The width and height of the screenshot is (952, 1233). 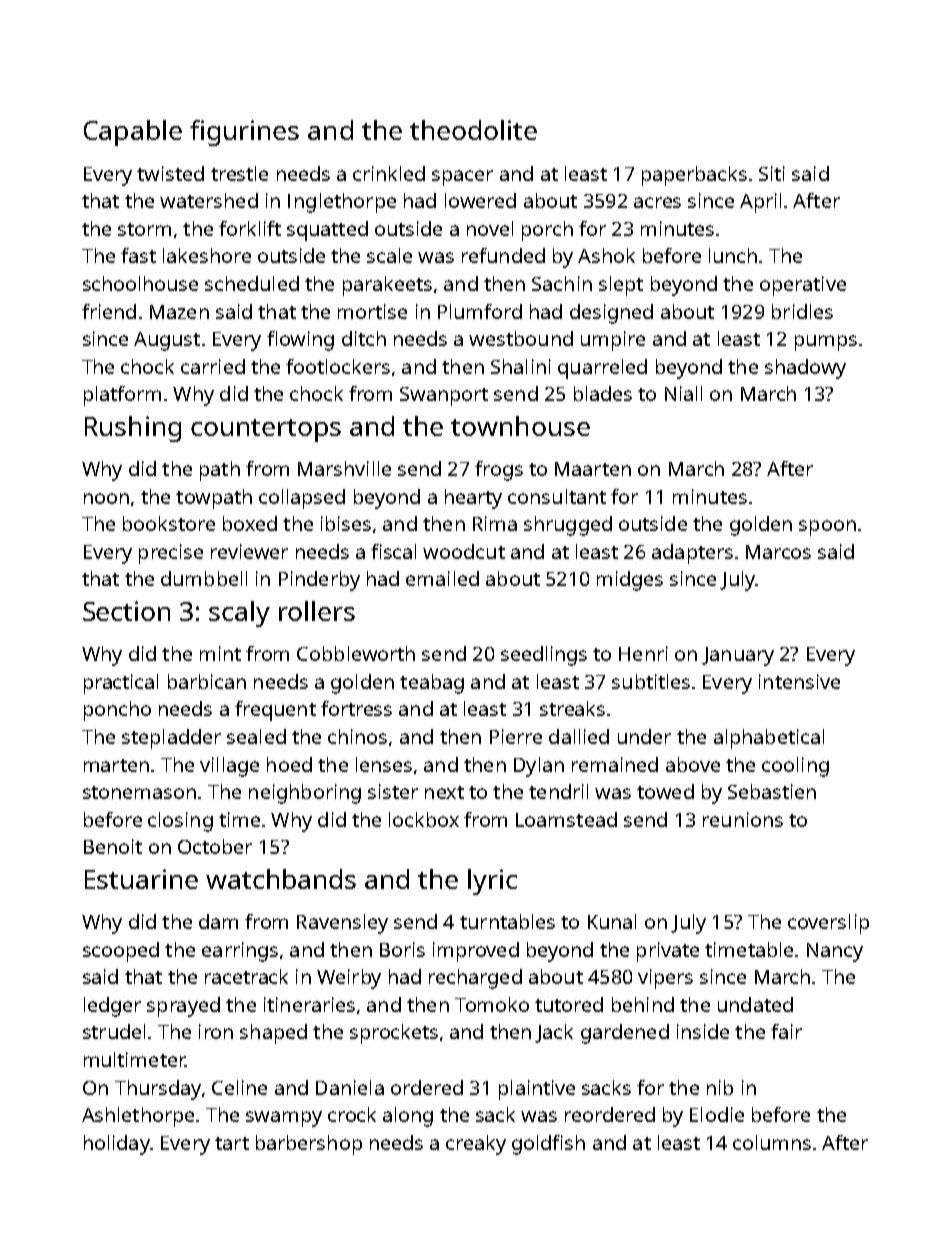 What do you see at coordinates (593, 469) in the screenshot?
I see `Maarten` at bounding box center [593, 469].
